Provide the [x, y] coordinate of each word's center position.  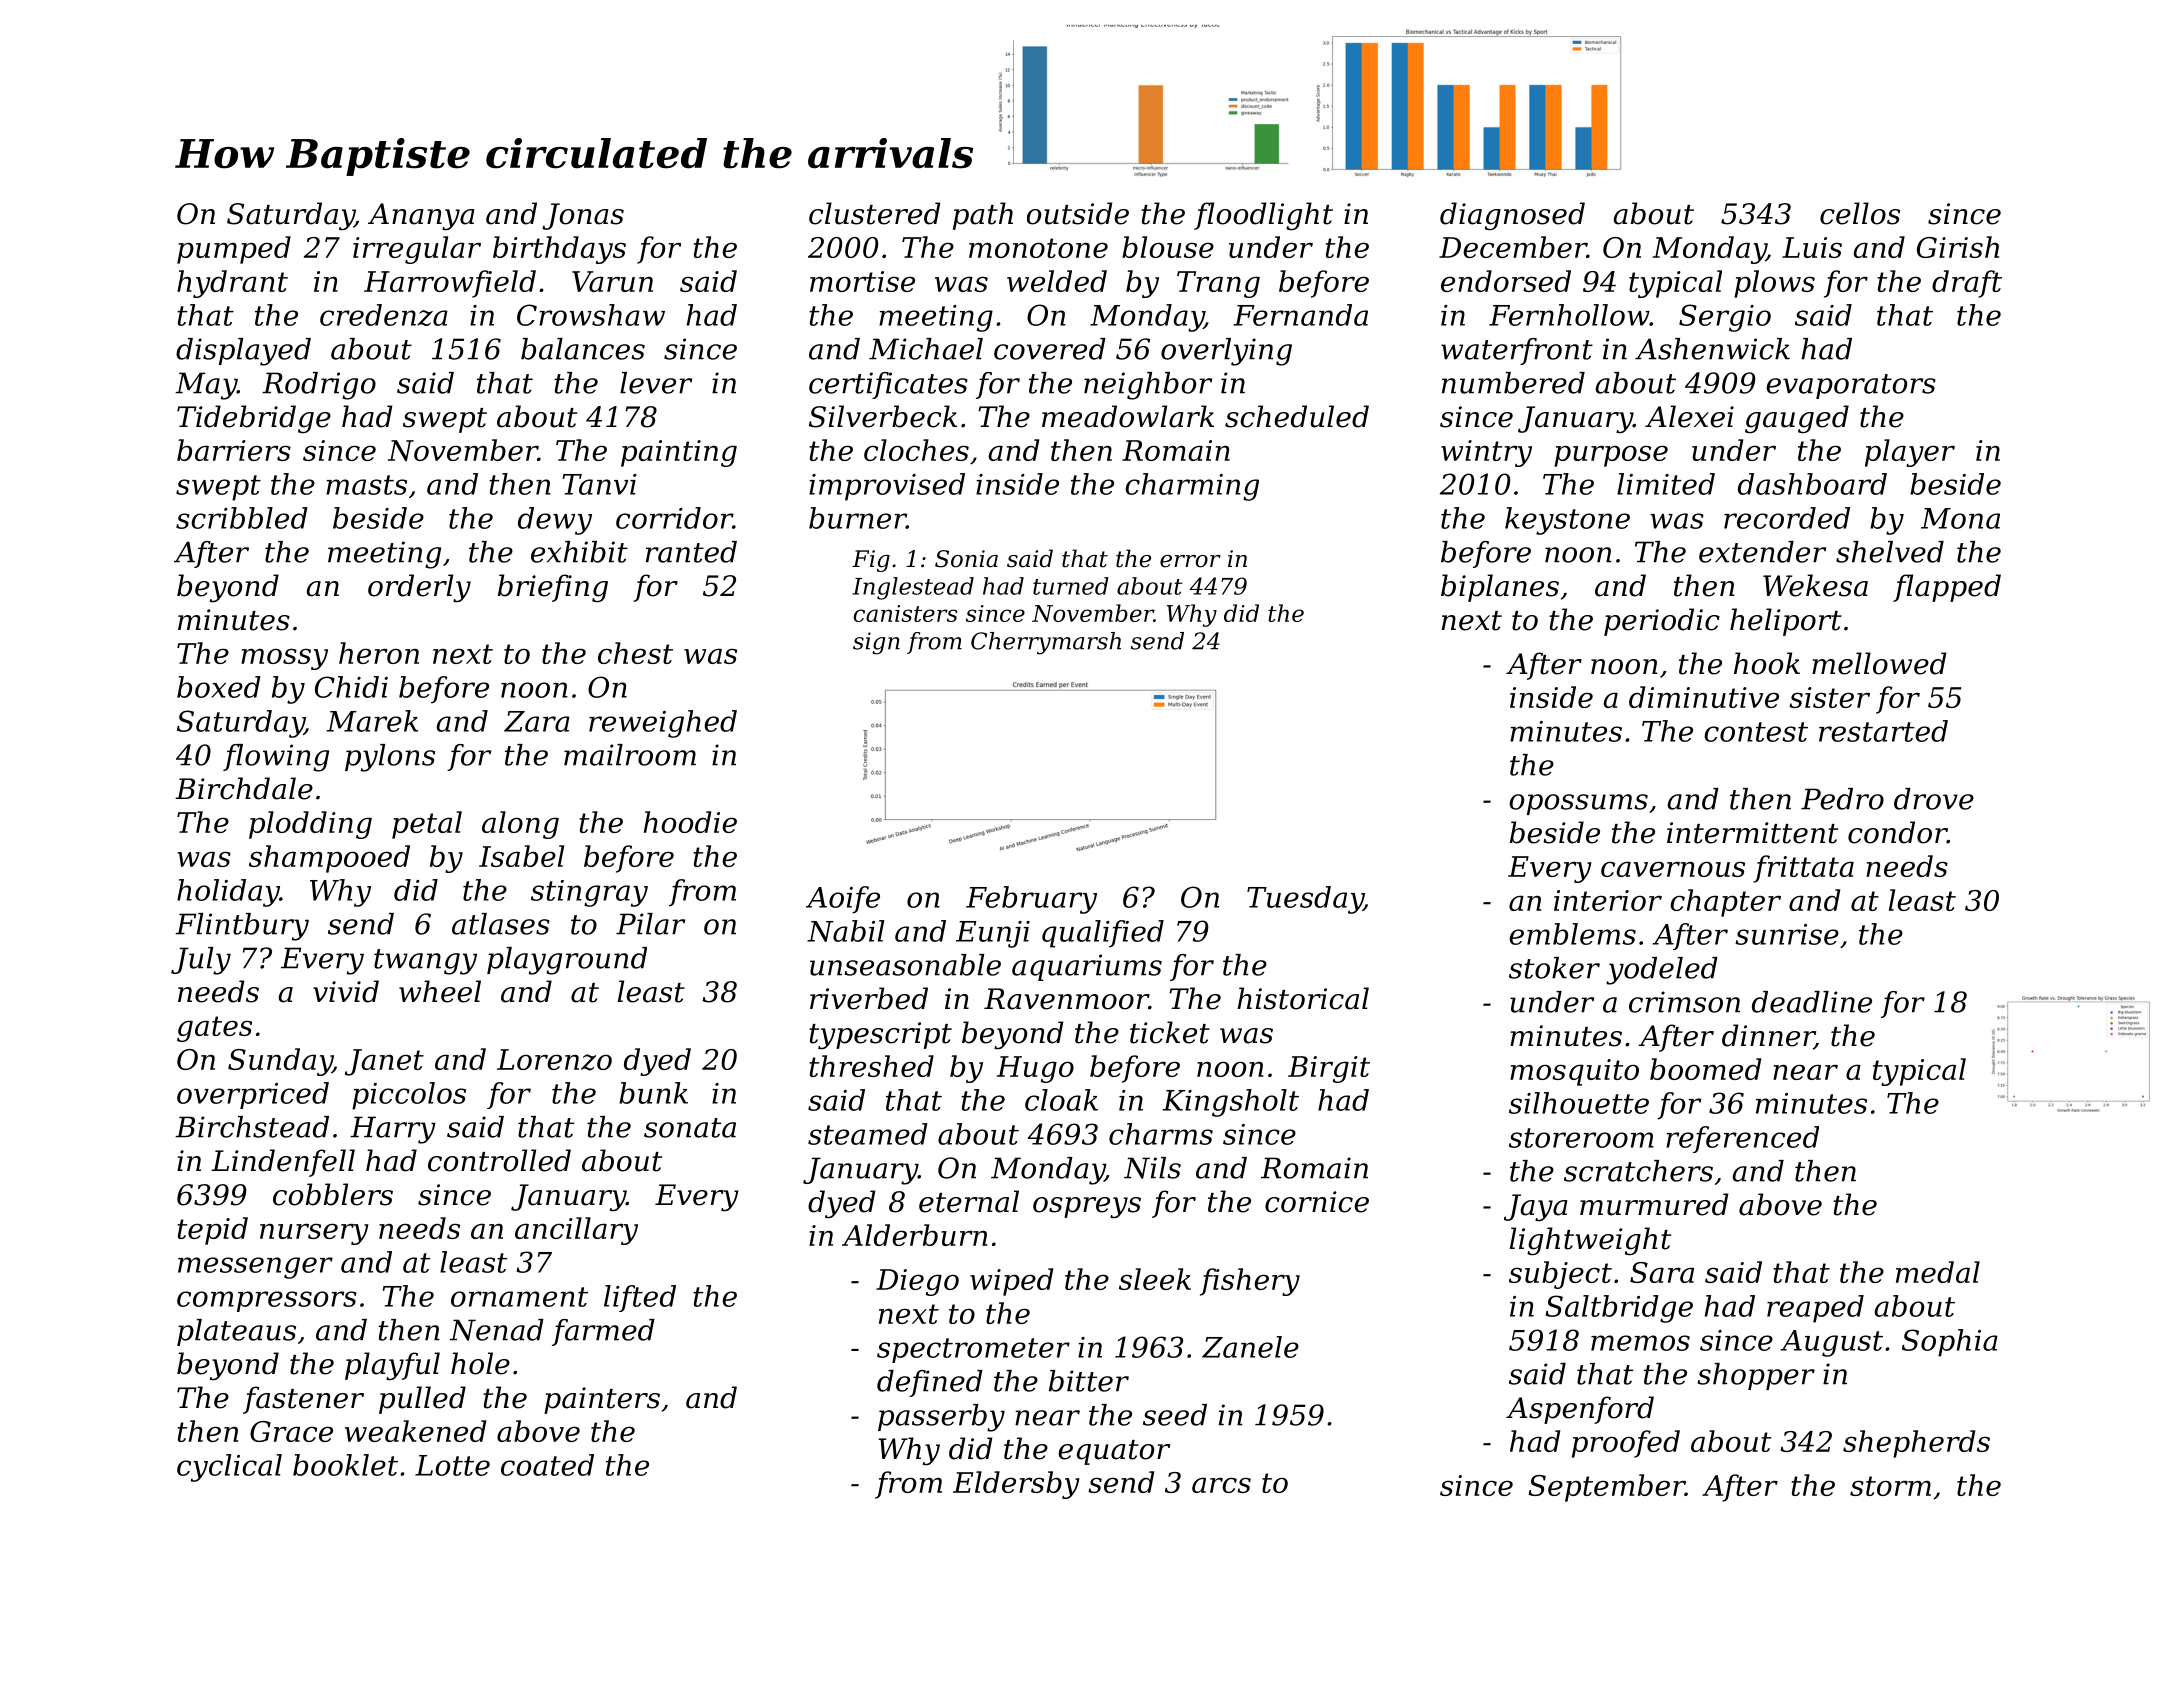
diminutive [1704, 697]
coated [547, 1465]
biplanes [1500, 588]
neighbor [1148, 386]
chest [635, 653]
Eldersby [1016, 1485]
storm [1890, 1486]
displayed [243, 352]
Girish [1958, 247]
